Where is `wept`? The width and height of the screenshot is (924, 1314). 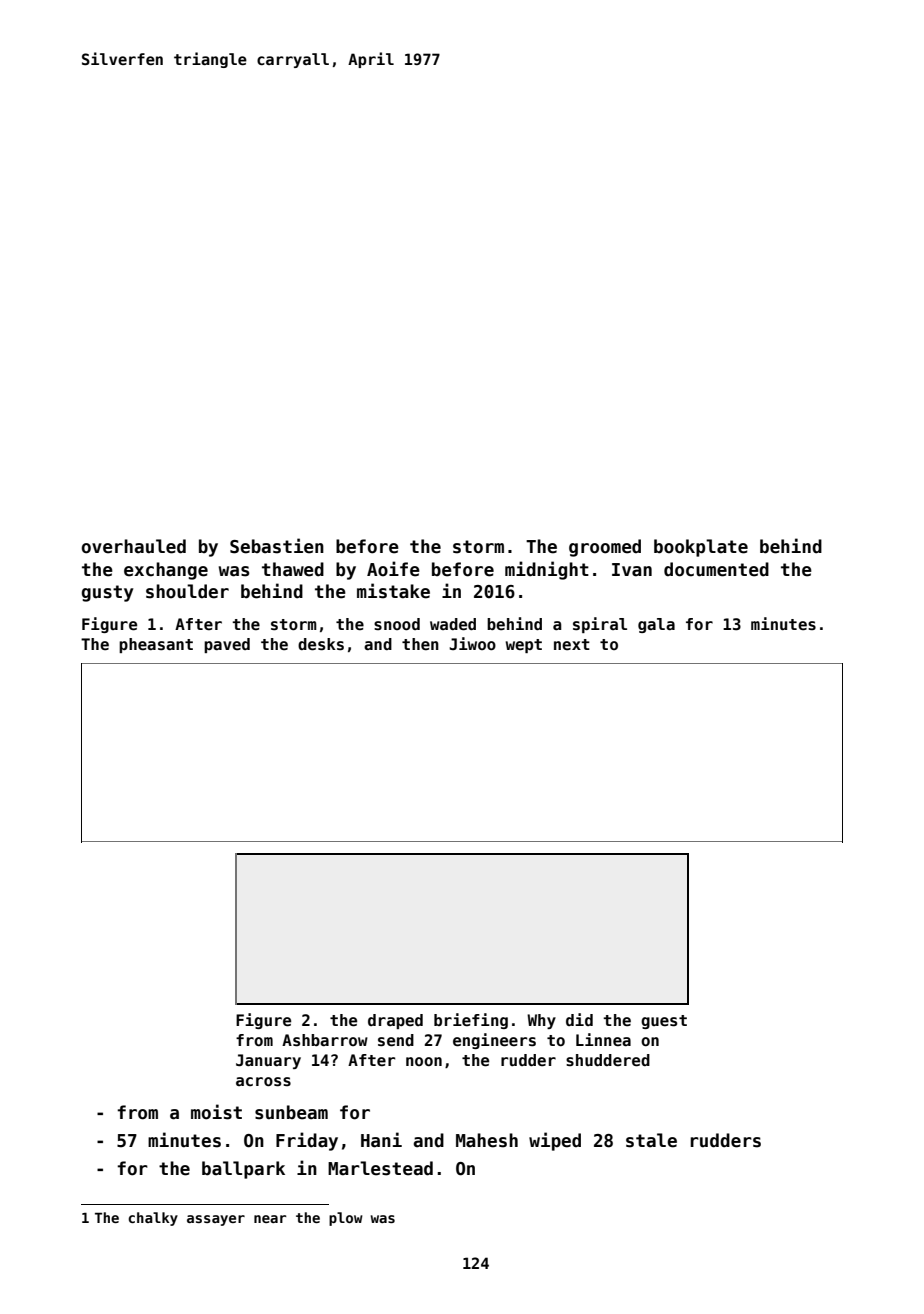 wept is located at coordinates (524, 646).
